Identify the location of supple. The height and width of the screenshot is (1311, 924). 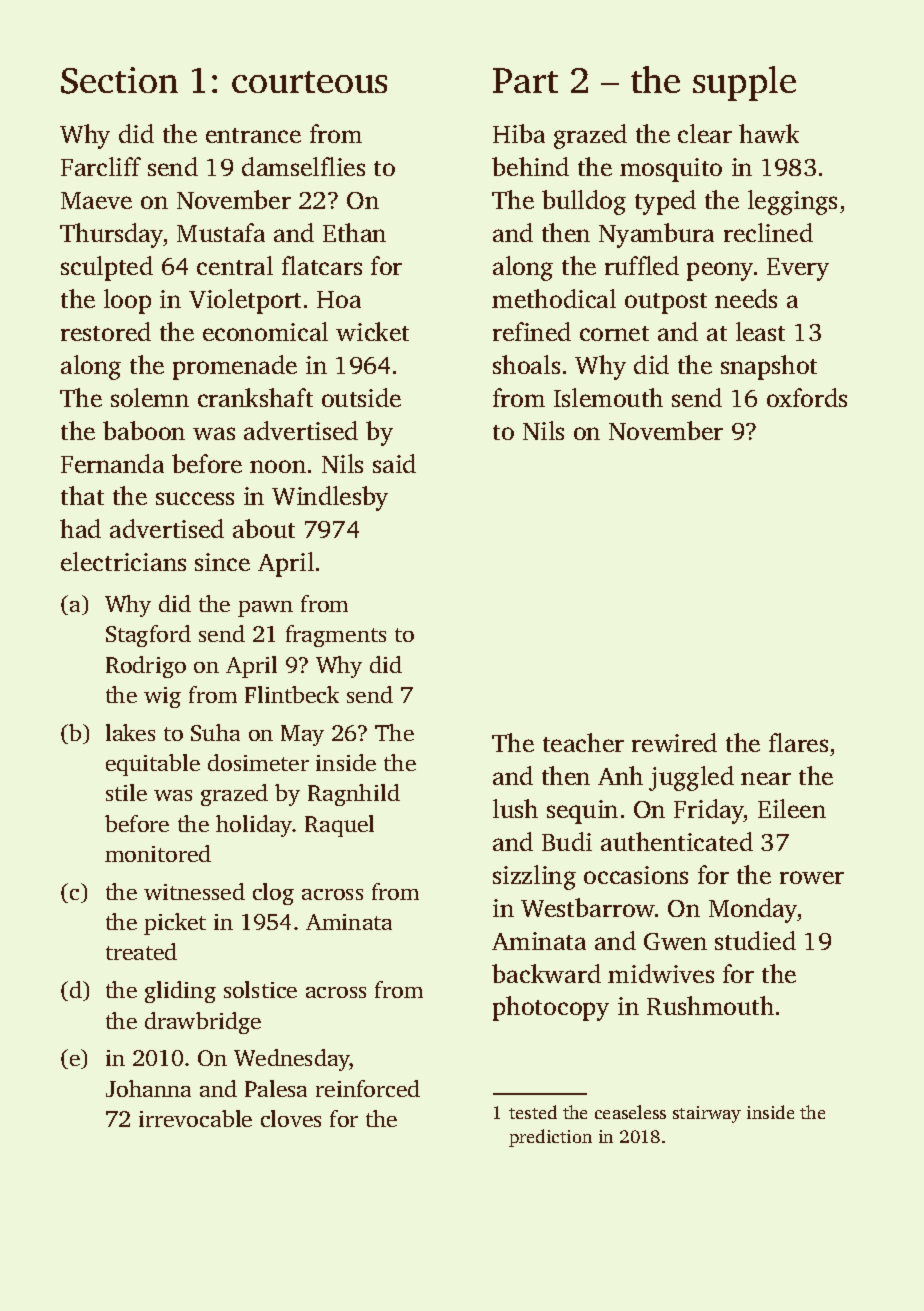
(744, 83).
